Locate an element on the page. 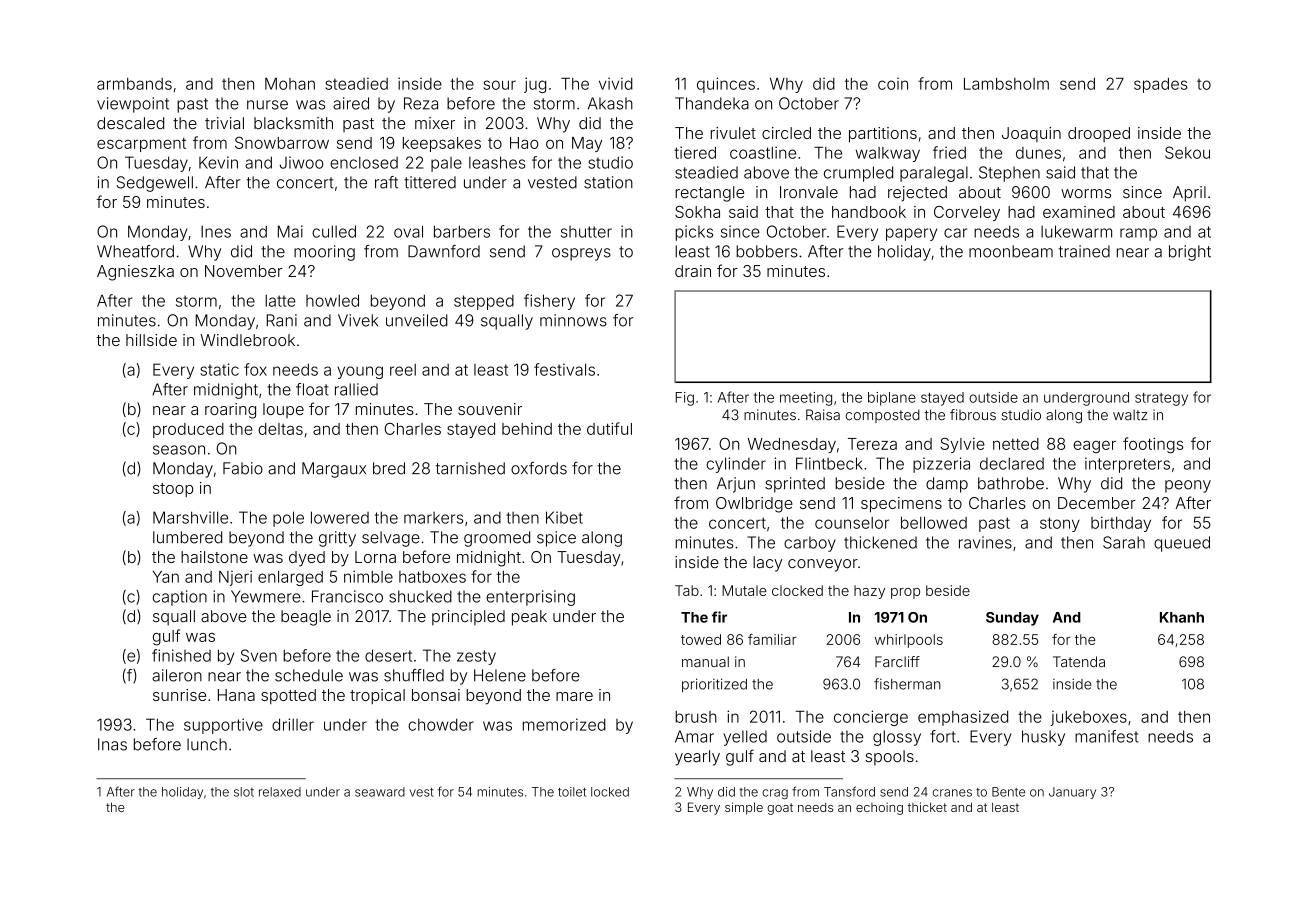  slot is located at coordinates (244, 792).
